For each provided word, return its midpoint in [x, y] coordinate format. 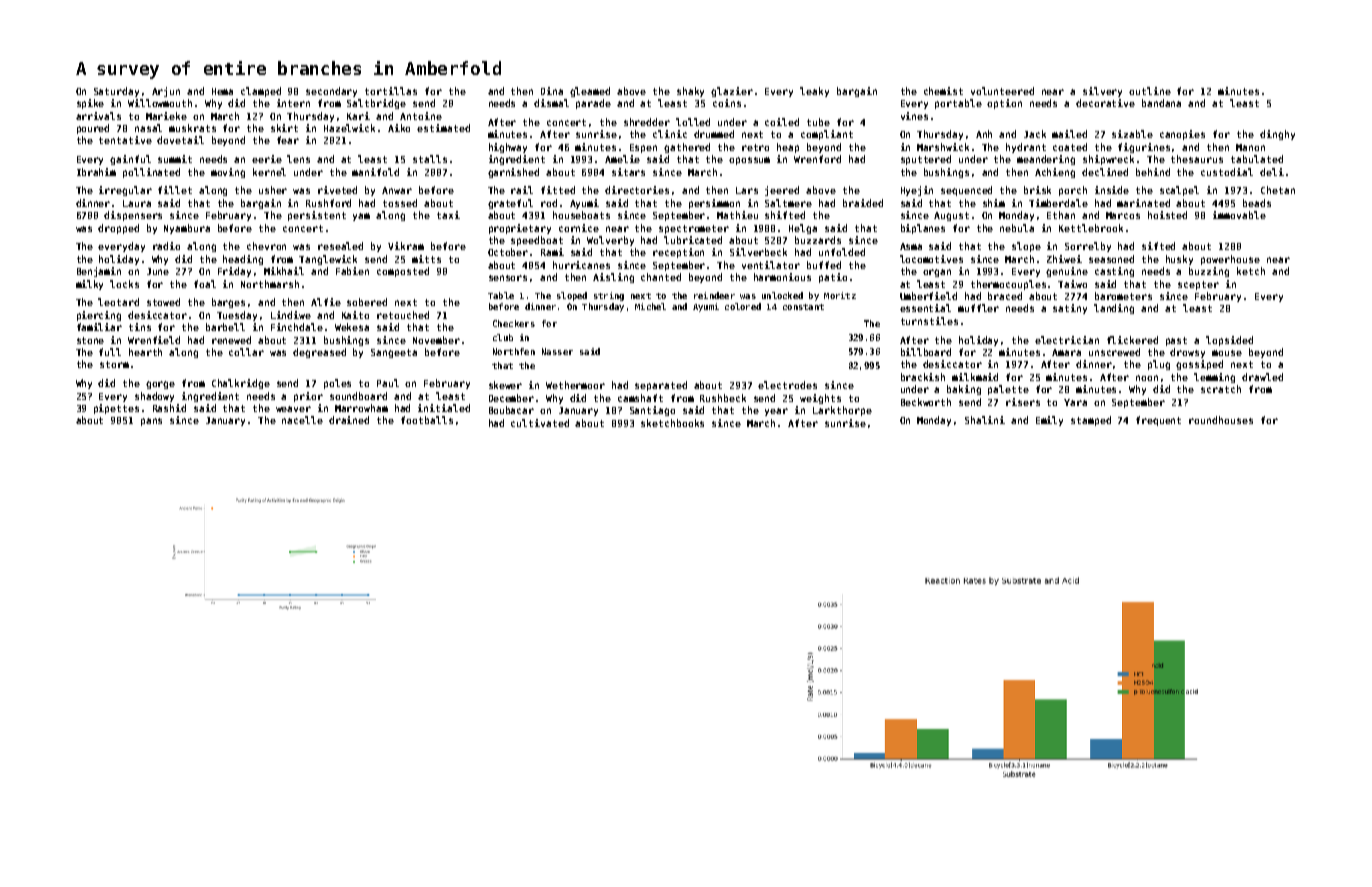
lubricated [693, 240]
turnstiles [929, 321]
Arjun [166, 92]
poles [337, 384]
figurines [1144, 148]
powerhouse [1230, 260]
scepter [1198, 285]
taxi [448, 215]
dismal [551, 103]
